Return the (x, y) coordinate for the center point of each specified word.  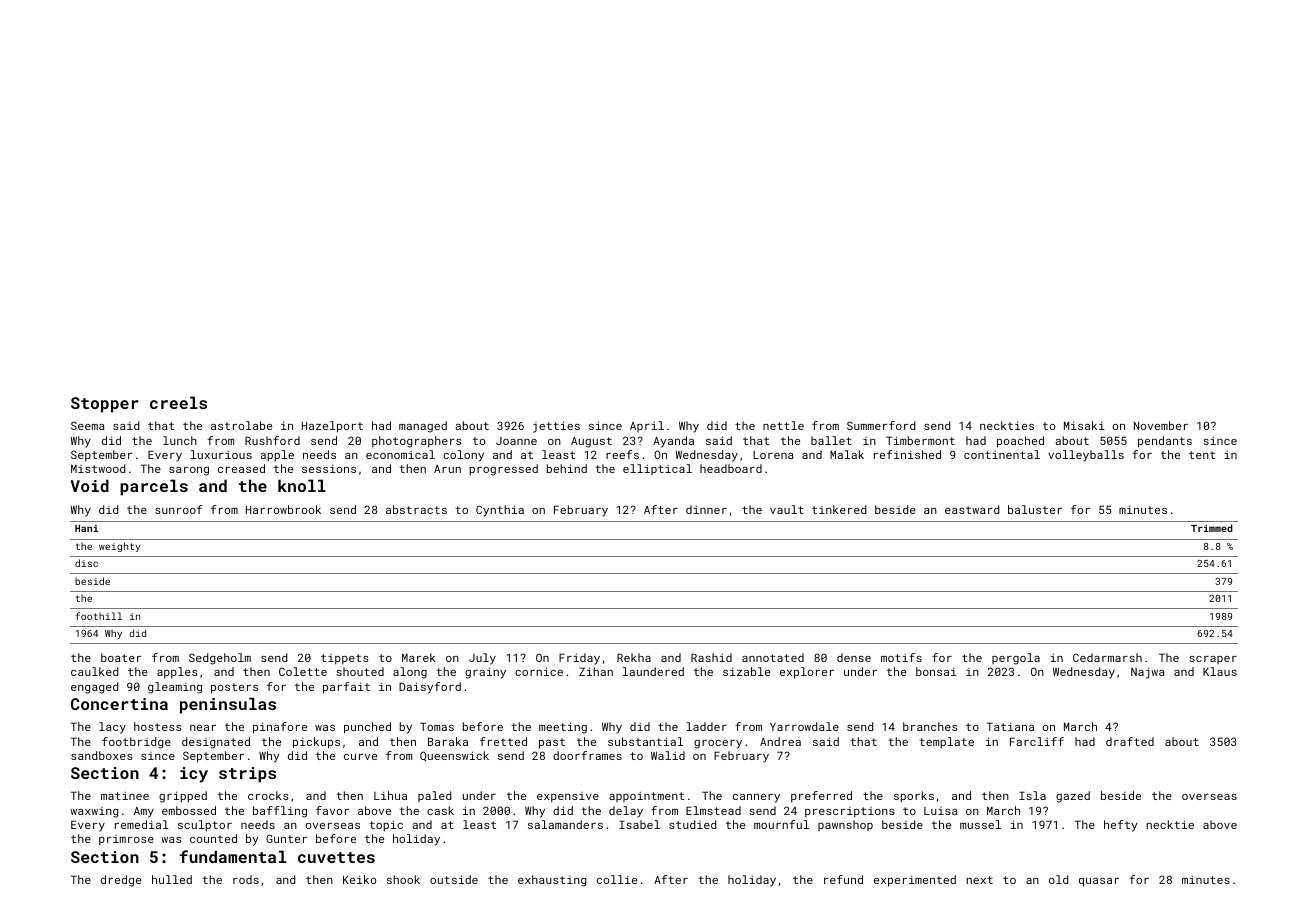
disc (86, 563)
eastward (972, 509)
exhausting (552, 881)
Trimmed (1212, 528)
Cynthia (500, 511)
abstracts (416, 509)
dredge (121, 881)
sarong (189, 471)
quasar (1099, 882)
